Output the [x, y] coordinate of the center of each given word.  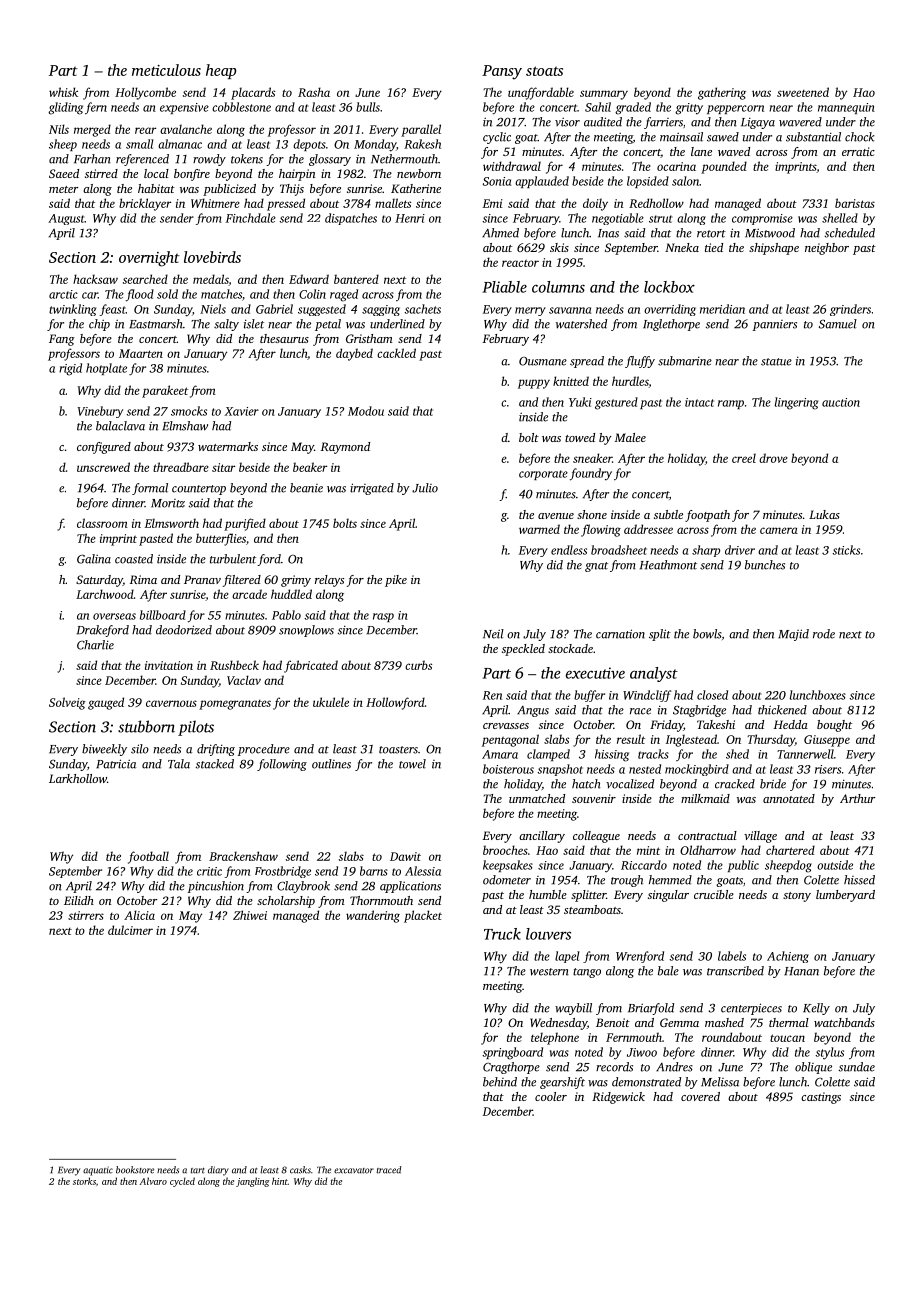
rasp [383, 617]
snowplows [306, 631]
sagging [381, 310]
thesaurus [284, 338]
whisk [63, 92]
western [549, 972]
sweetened [803, 92]
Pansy [502, 72]
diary [218, 1171]
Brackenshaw [243, 856]
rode [824, 634]
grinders [850, 310]
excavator [354, 1171]
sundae [857, 1067]
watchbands [844, 1022]
